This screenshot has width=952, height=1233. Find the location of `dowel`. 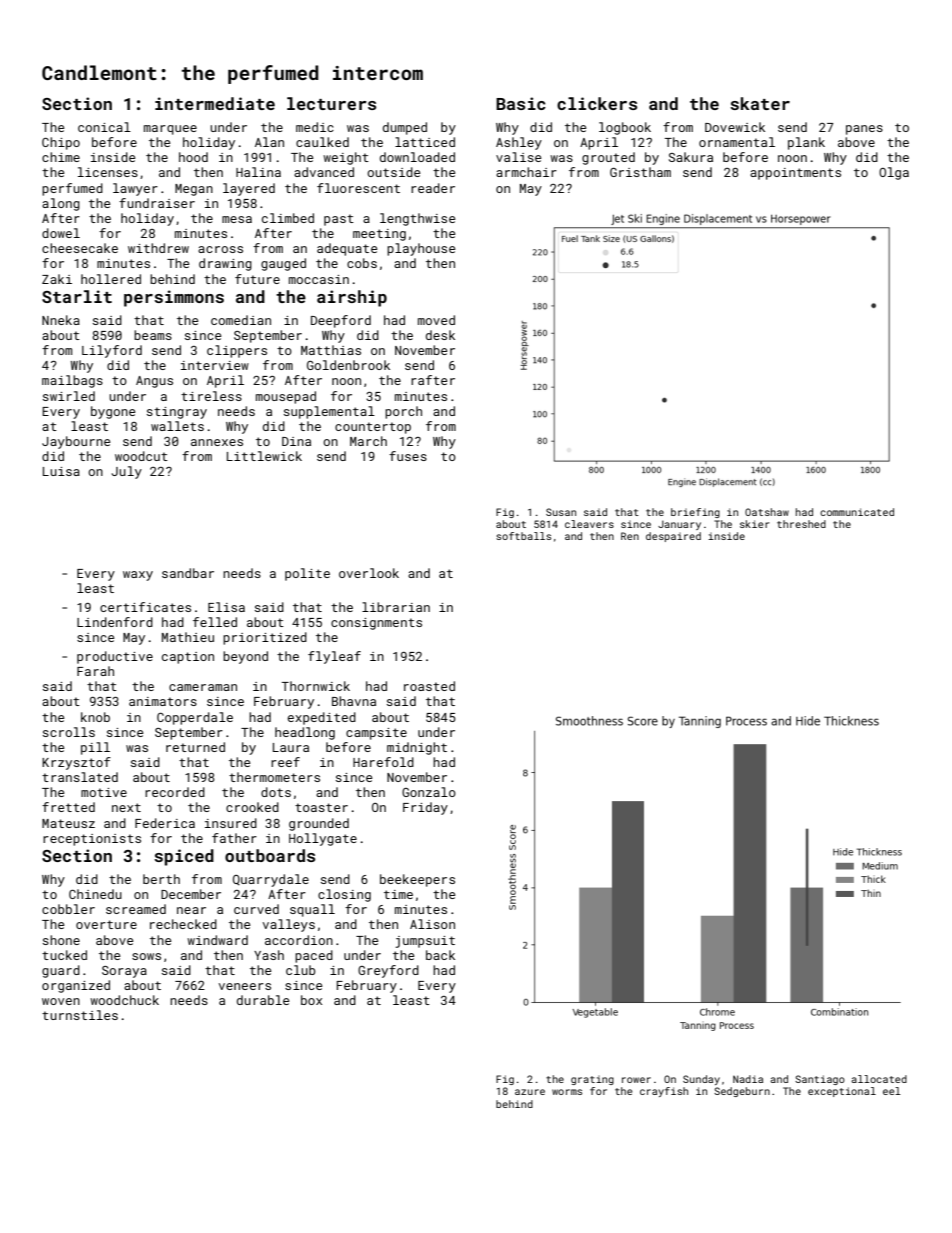

dowel is located at coordinates (61, 233).
